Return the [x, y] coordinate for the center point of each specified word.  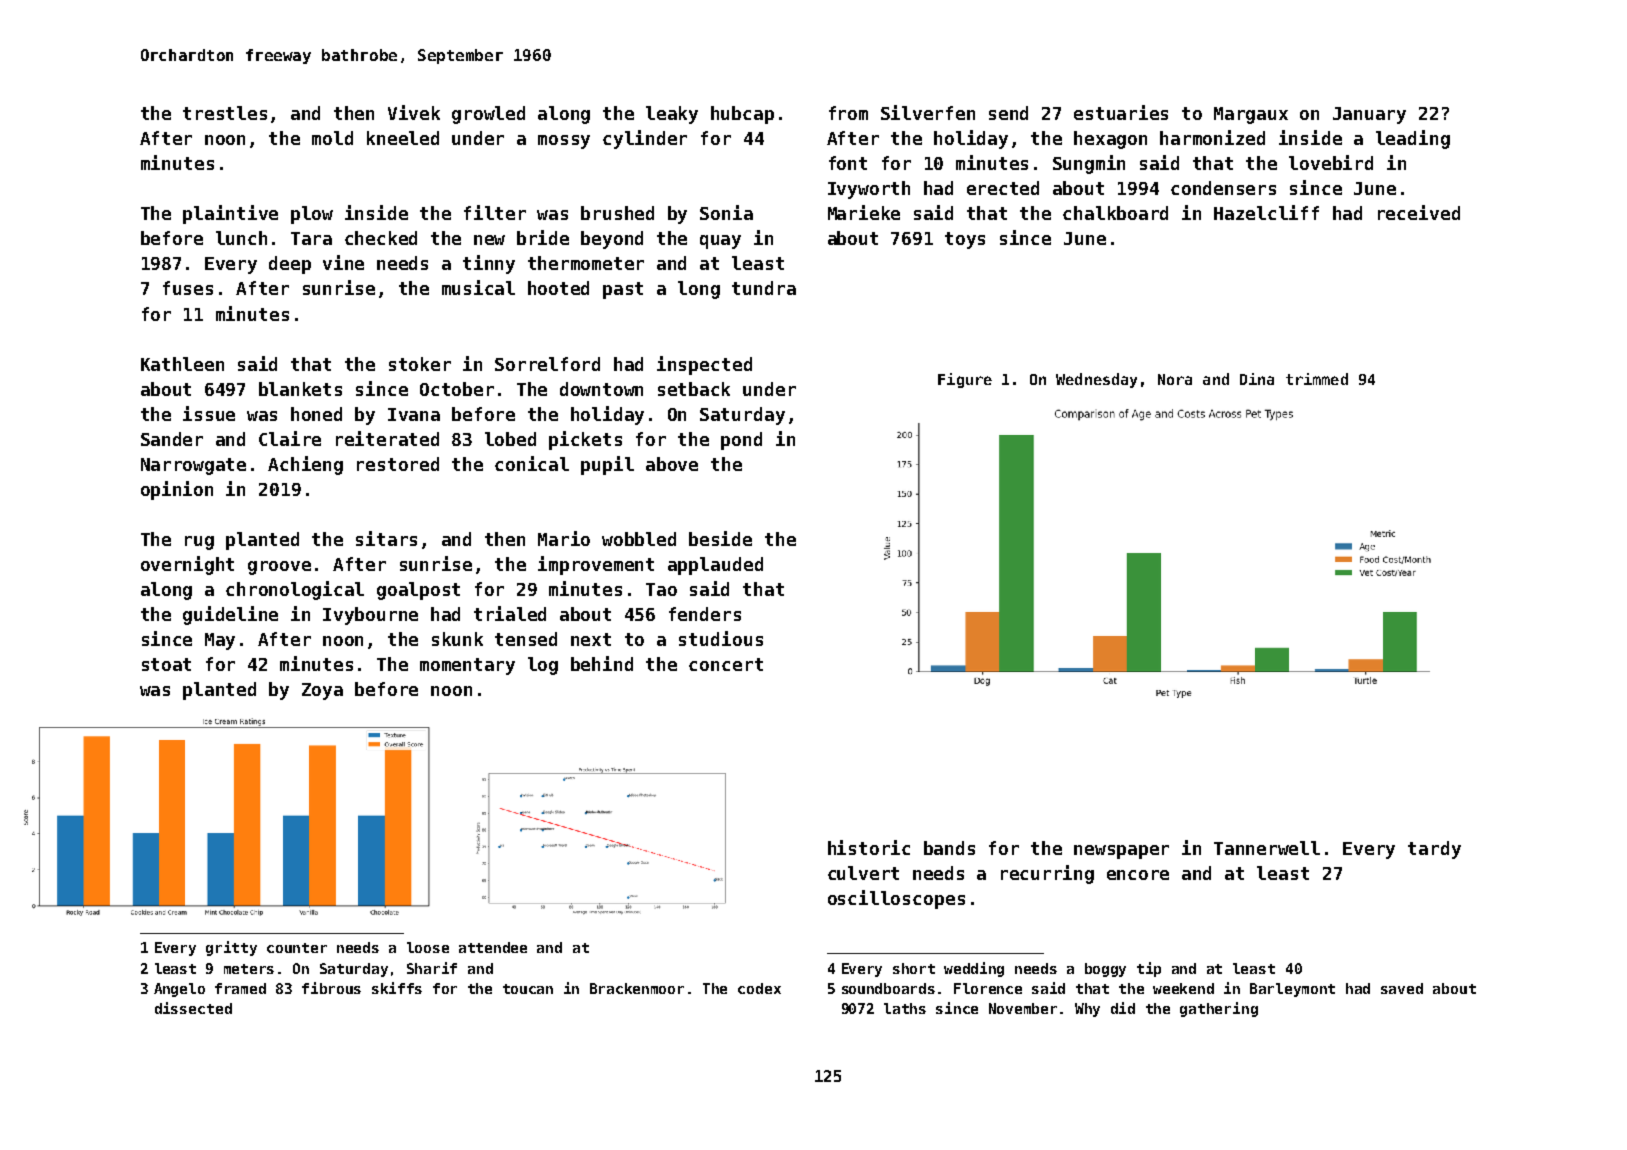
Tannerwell [1267, 848]
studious [721, 638]
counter [297, 948]
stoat [166, 664]
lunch [241, 238]
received [1419, 212]
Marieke [864, 212]
